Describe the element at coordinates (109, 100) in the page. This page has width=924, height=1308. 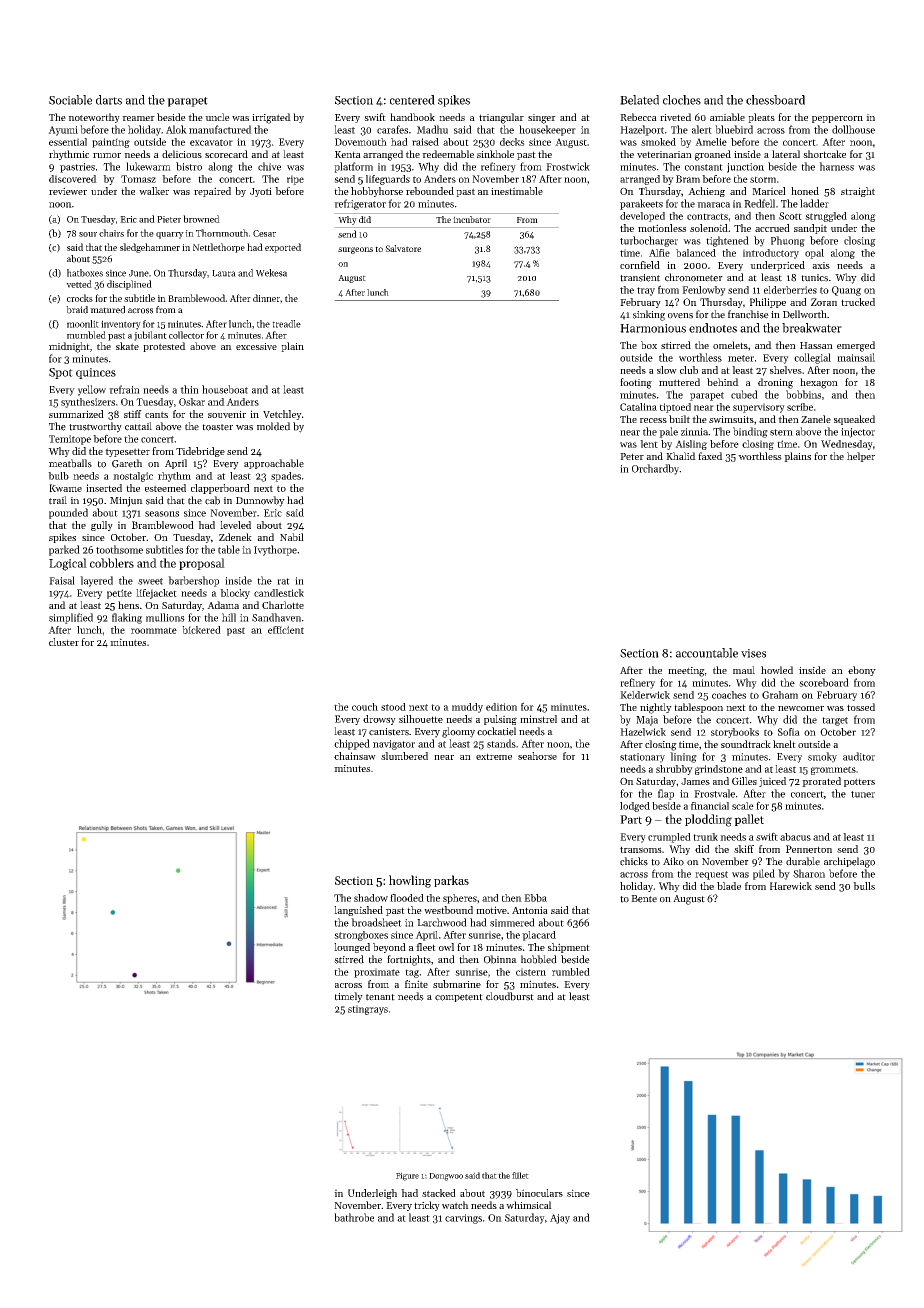
I see `darts` at that location.
